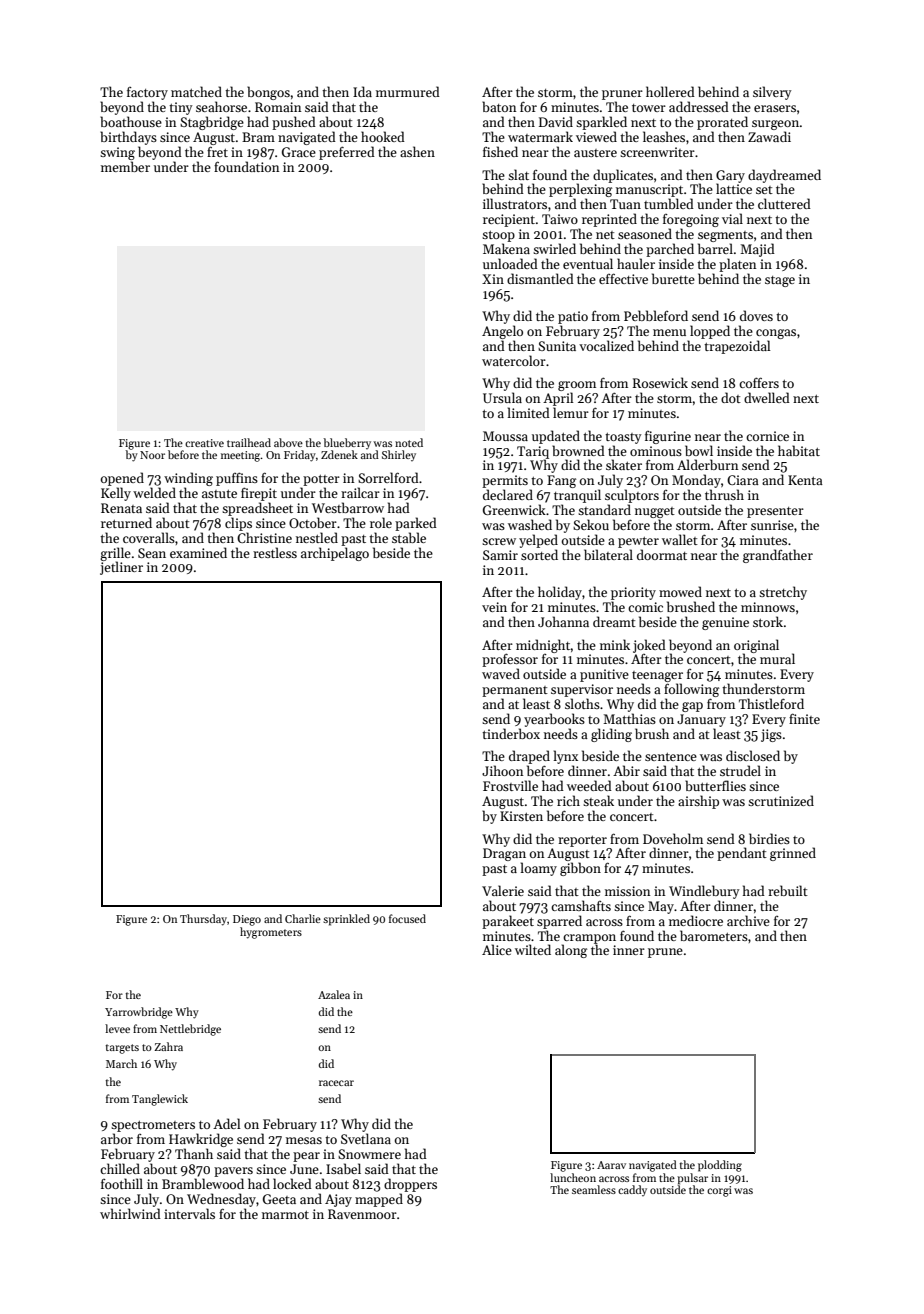 The height and width of the screenshot is (1314, 924). I want to click on murmured, so click(408, 91).
